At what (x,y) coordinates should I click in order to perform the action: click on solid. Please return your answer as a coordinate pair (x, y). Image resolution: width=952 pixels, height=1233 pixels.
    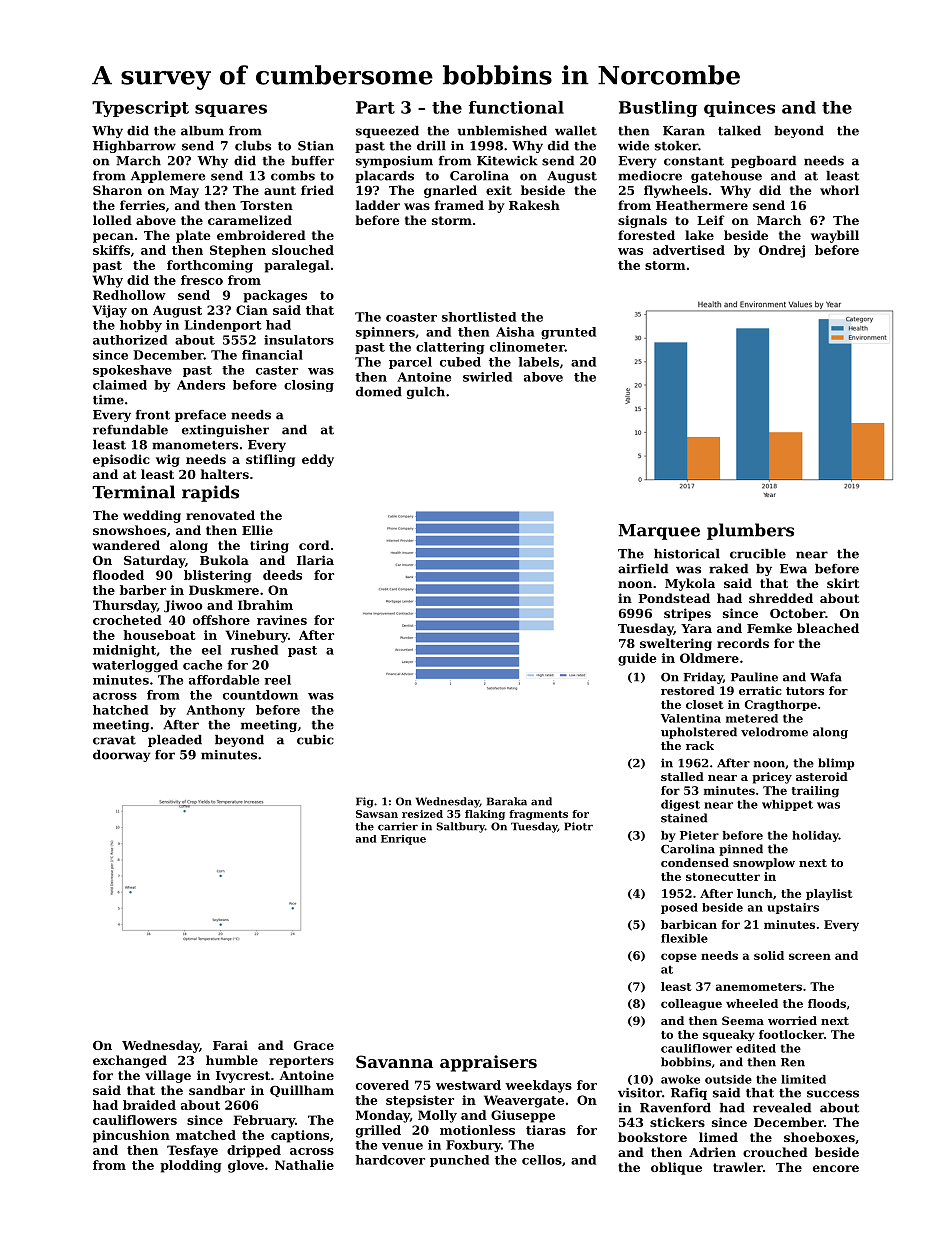
    Looking at the image, I should click on (769, 955).
